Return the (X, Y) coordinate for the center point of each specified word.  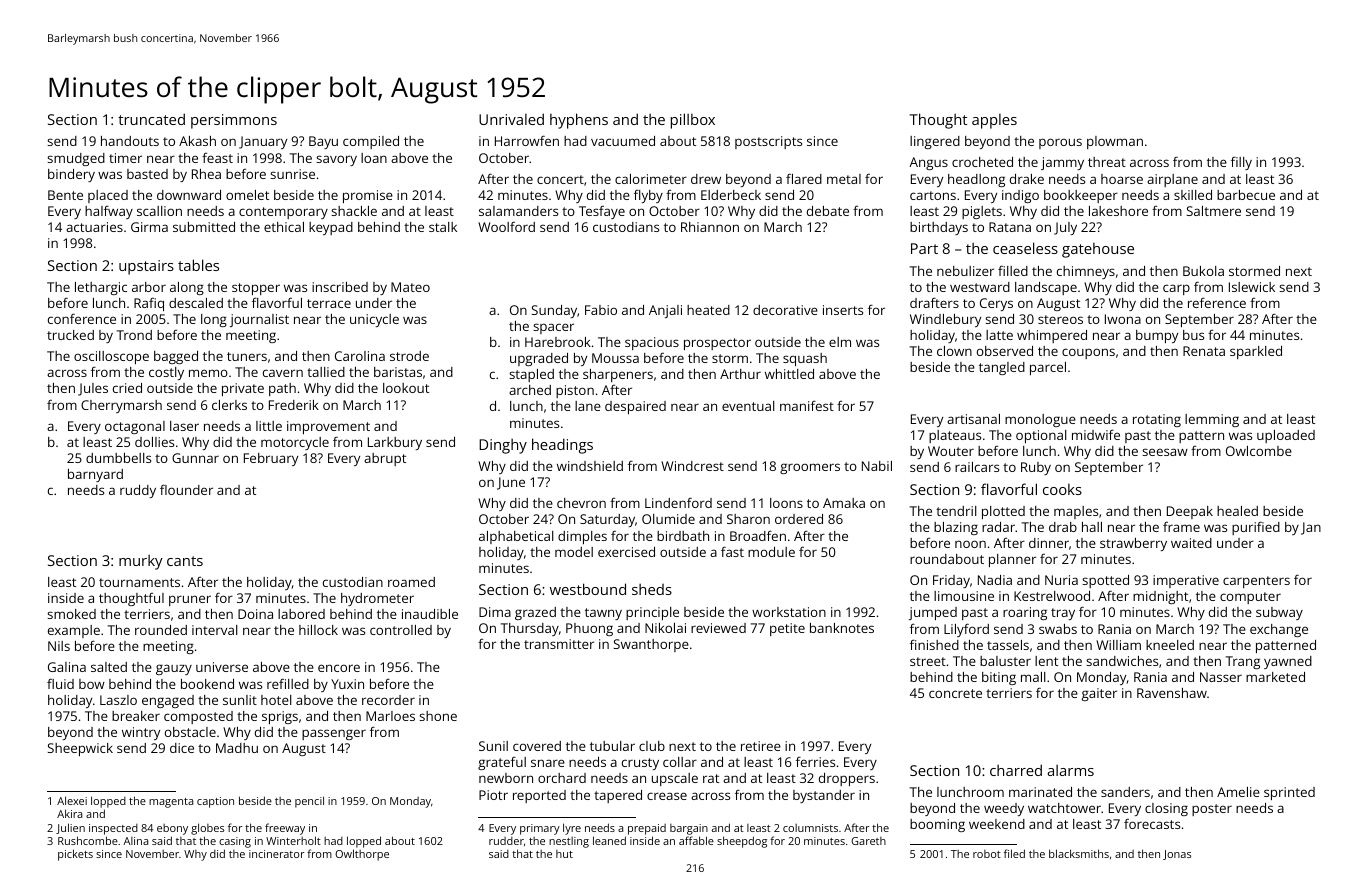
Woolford (506, 227)
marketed (1275, 677)
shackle (354, 211)
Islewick (1252, 287)
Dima (495, 612)
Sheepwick (80, 749)
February (271, 459)
